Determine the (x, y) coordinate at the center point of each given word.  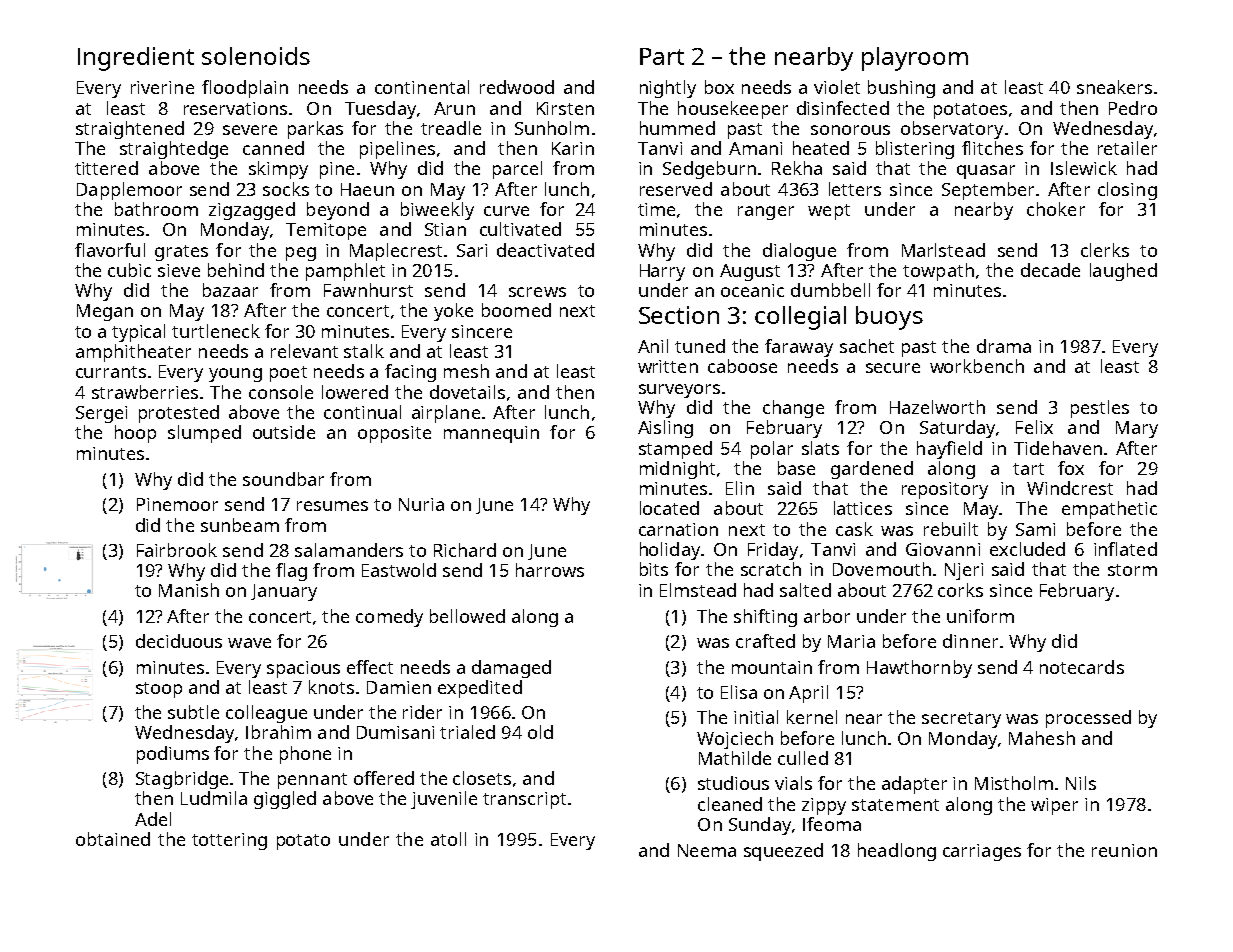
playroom (915, 59)
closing (1127, 191)
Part (662, 56)
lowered (355, 392)
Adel (153, 819)
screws (537, 292)
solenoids (256, 56)
